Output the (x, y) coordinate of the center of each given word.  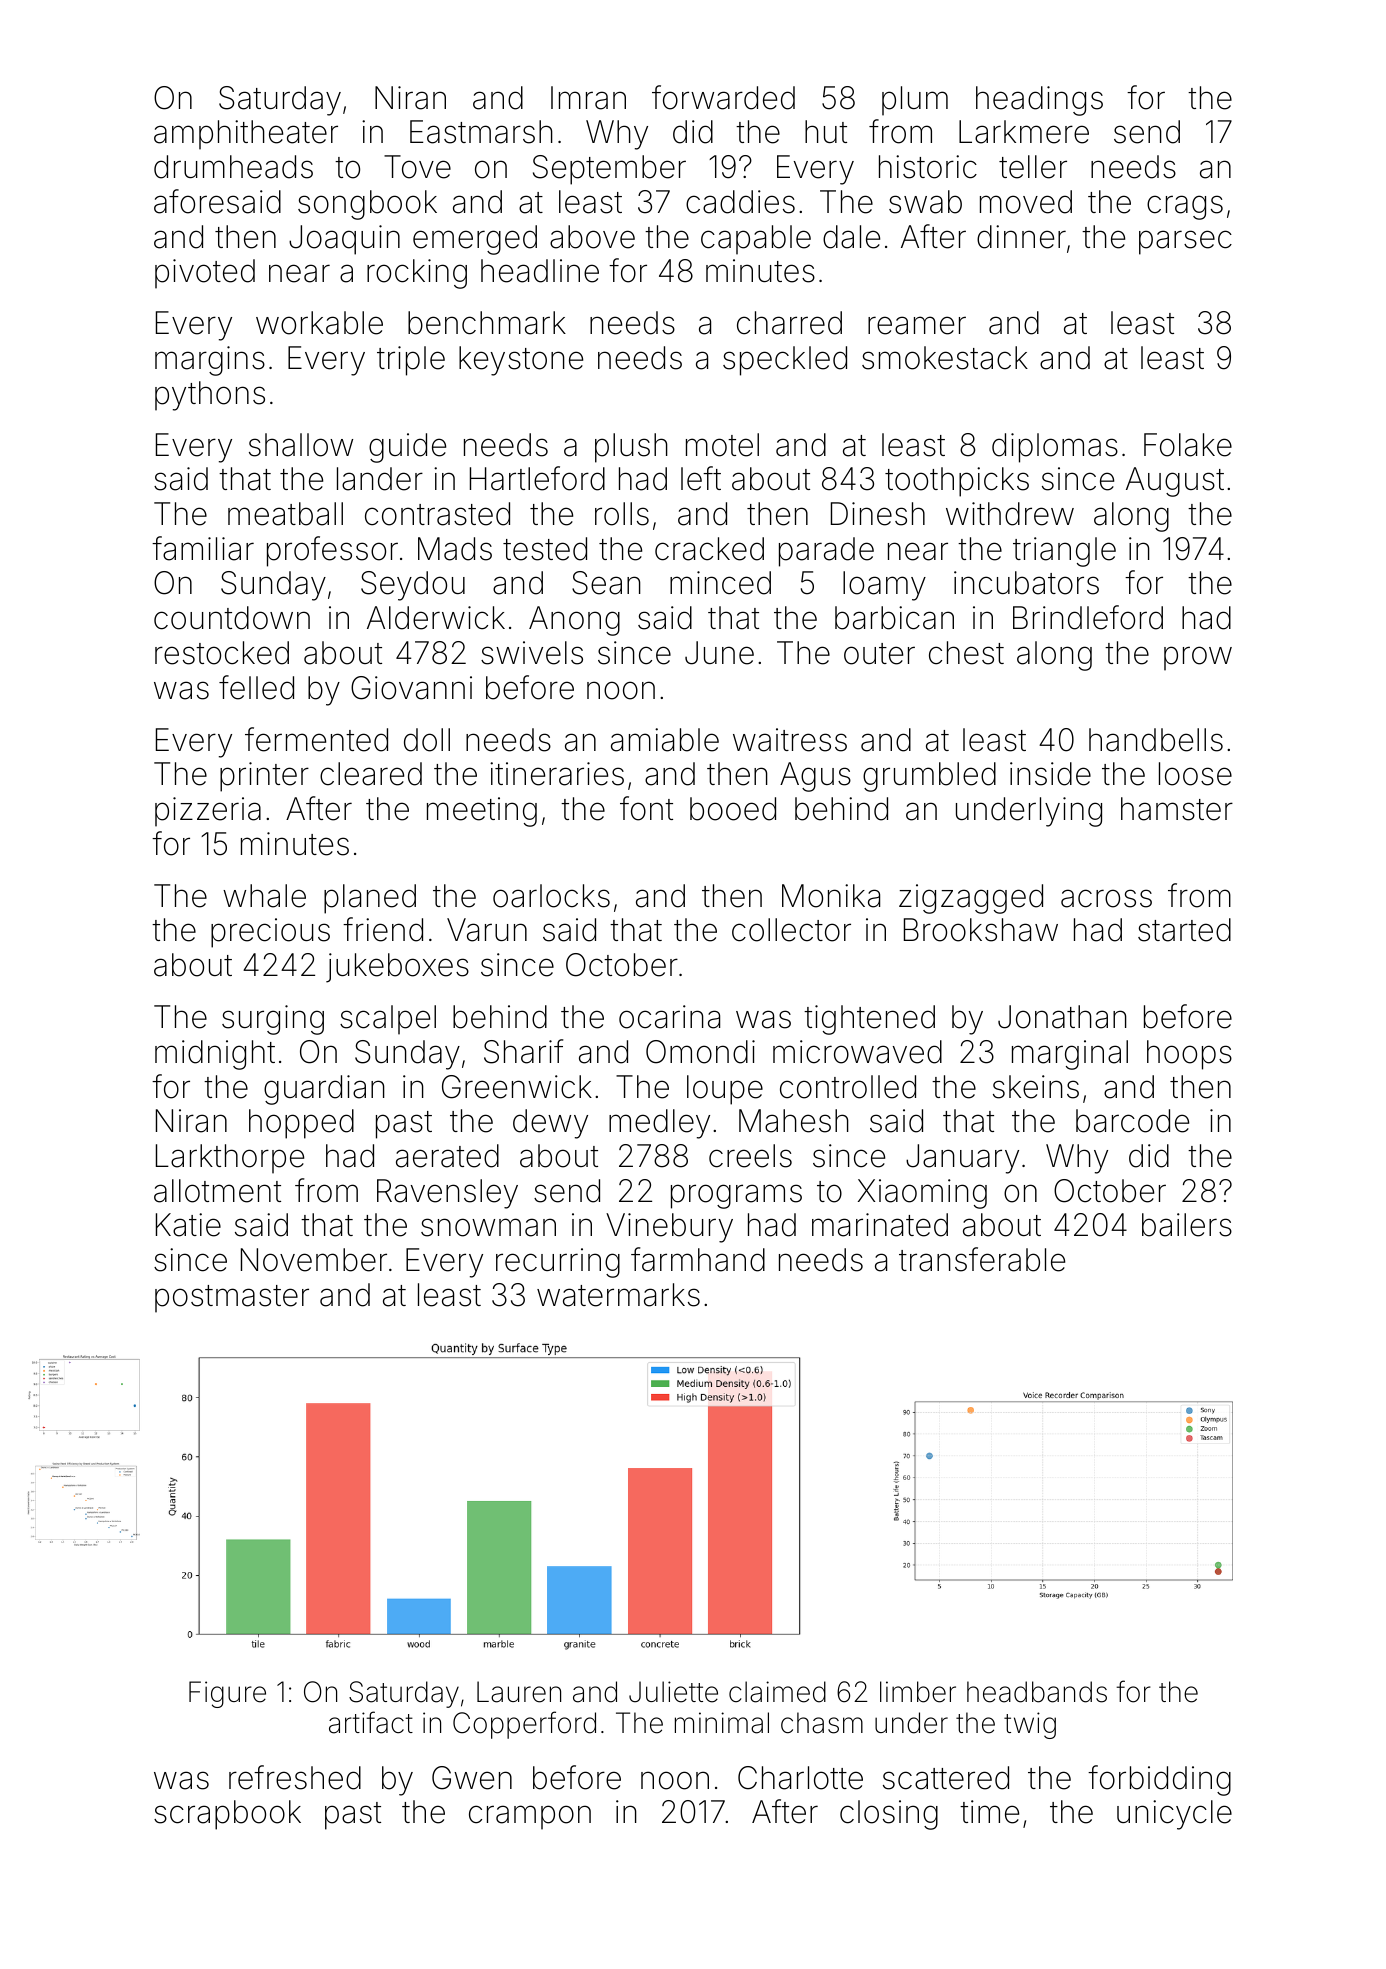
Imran (588, 98)
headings (1039, 101)
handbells (1156, 740)
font (646, 808)
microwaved (857, 1052)
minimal (722, 1723)
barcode (1132, 1121)
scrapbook (227, 1815)
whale (264, 896)
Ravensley (447, 1194)
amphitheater (246, 135)
